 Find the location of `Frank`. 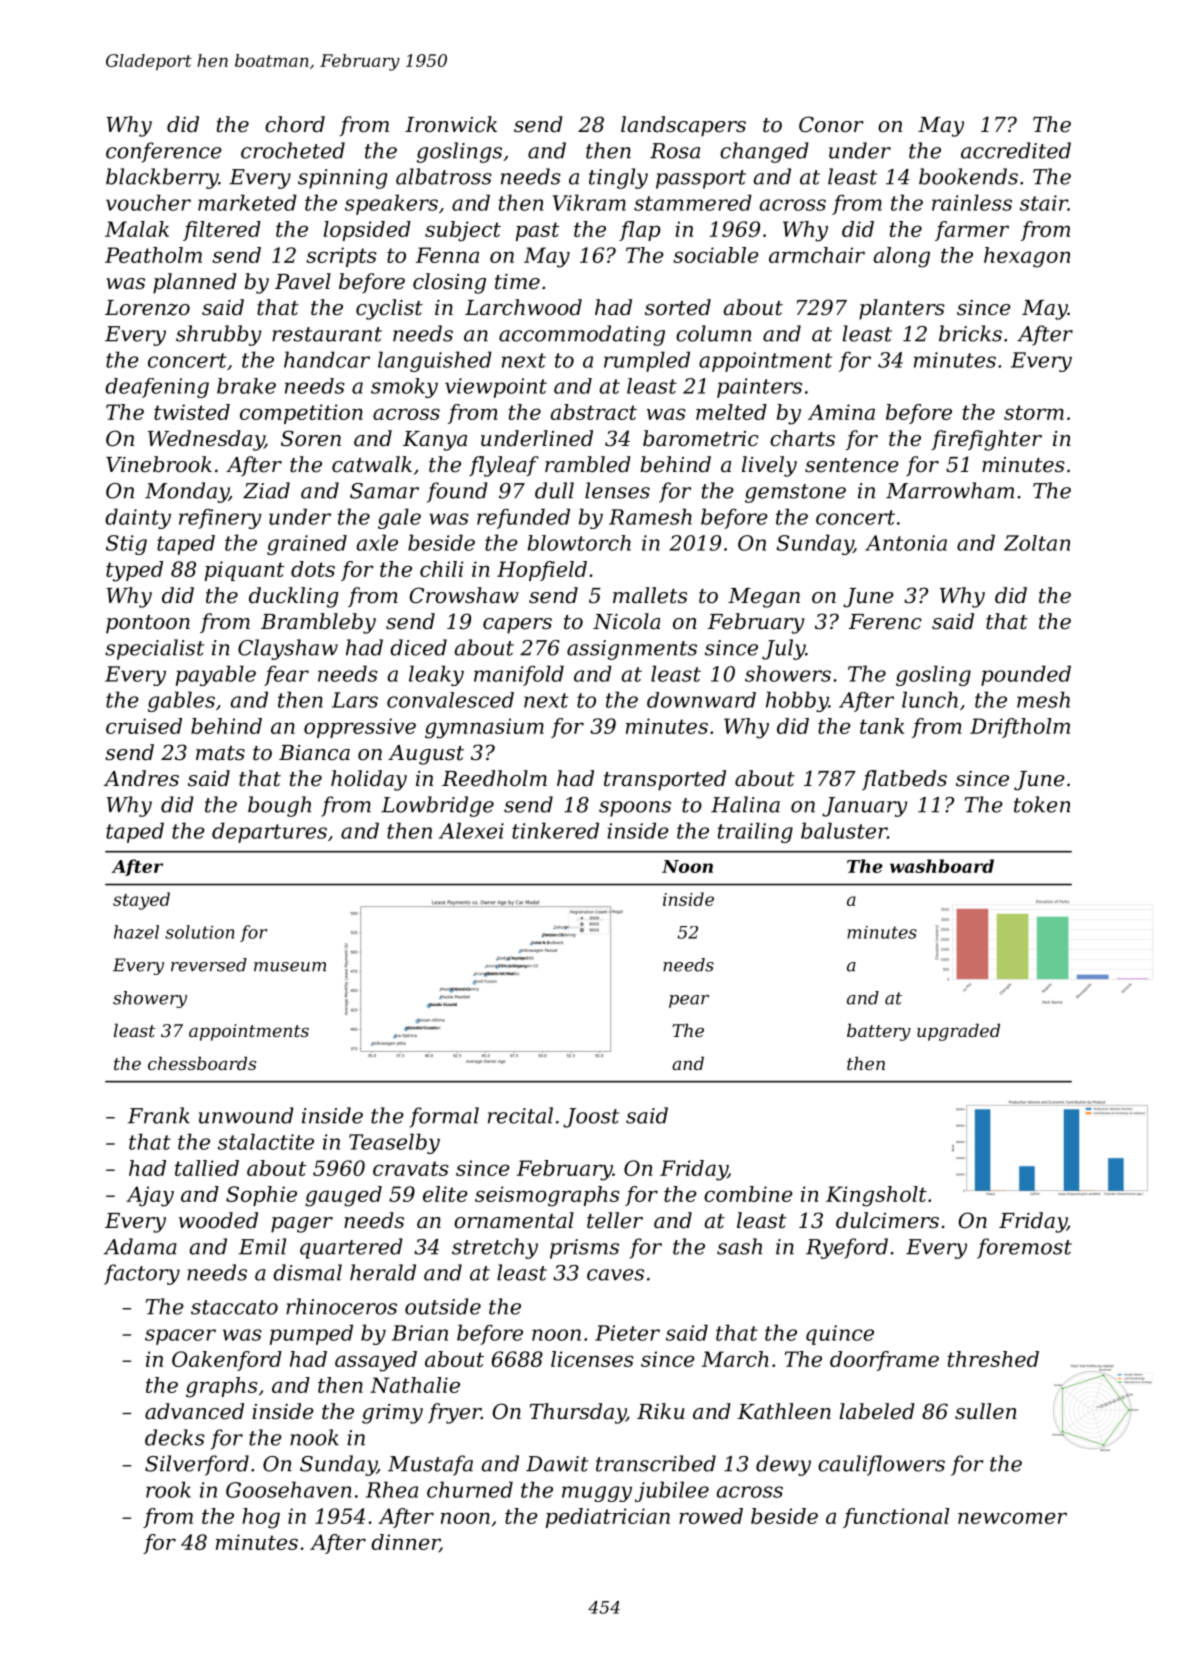

Frank is located at coordinates (159, 1115).
